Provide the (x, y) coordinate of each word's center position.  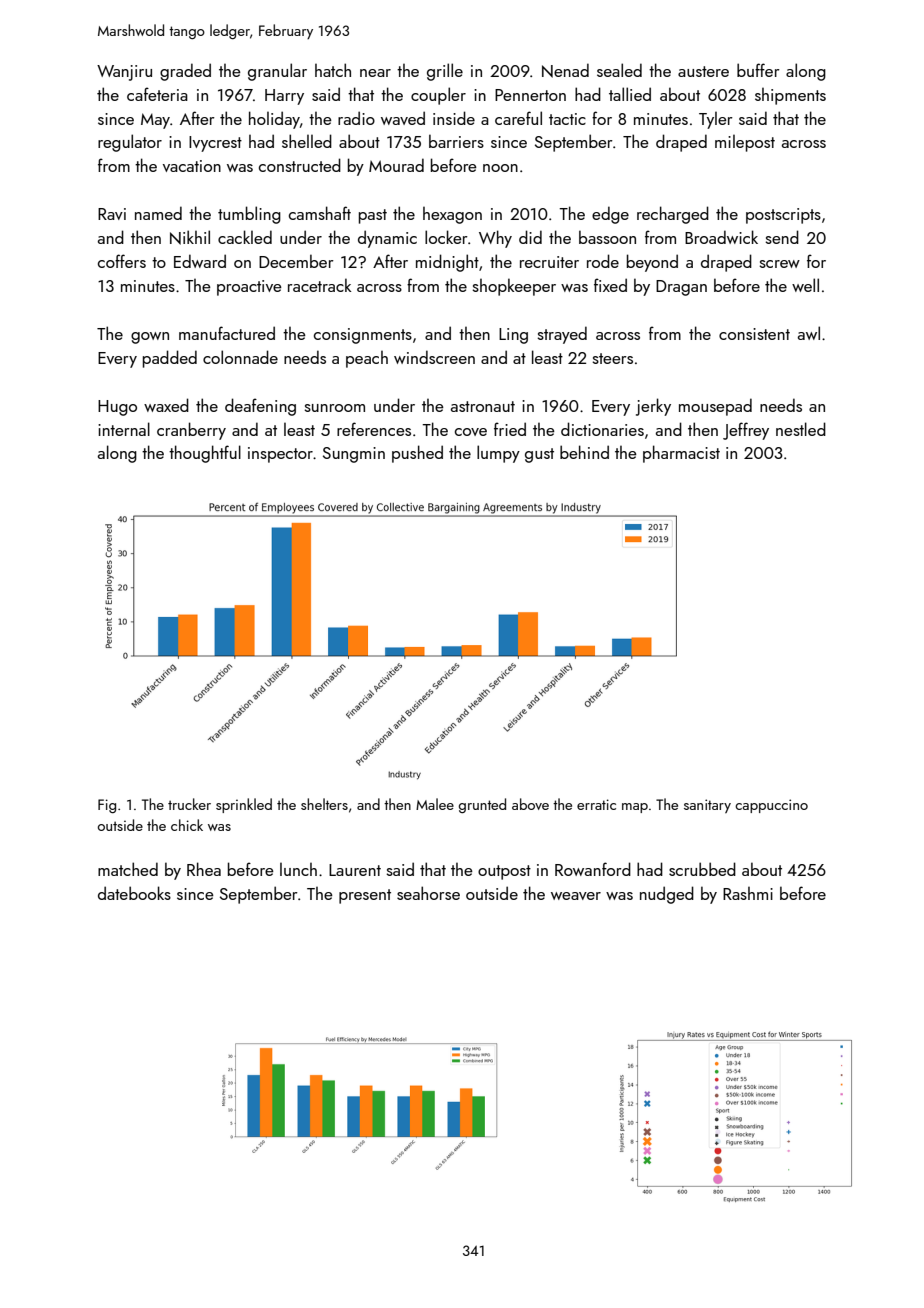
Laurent (355, 870)
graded (185, 72)
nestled (801, 429)
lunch (298, 869)
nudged (667, 895)
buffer (758, 70)
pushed (417, 454)
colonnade (240, 357)
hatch (333, 70)
